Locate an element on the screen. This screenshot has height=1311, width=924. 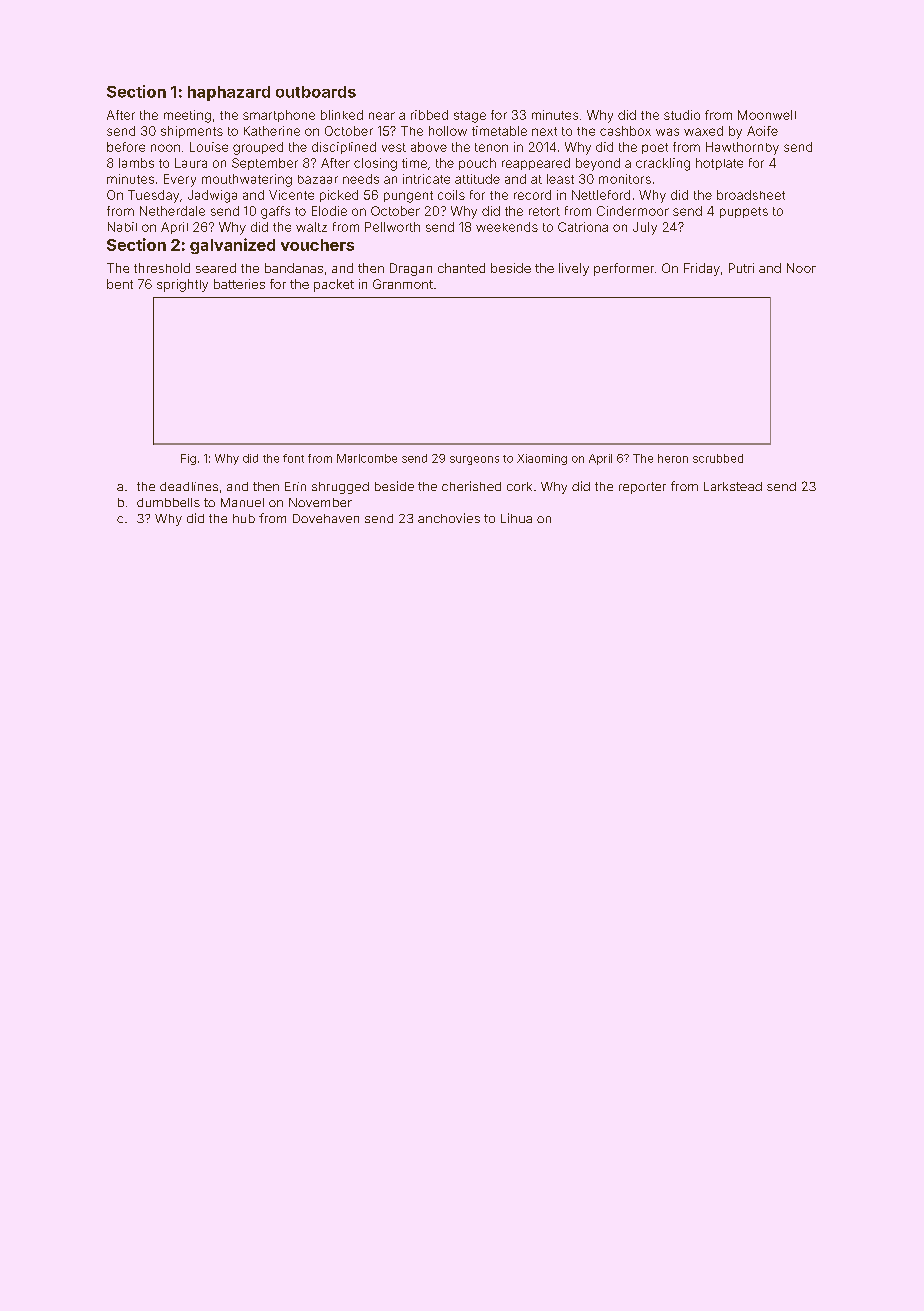
bandanas is located at coordinates (294, 268).
